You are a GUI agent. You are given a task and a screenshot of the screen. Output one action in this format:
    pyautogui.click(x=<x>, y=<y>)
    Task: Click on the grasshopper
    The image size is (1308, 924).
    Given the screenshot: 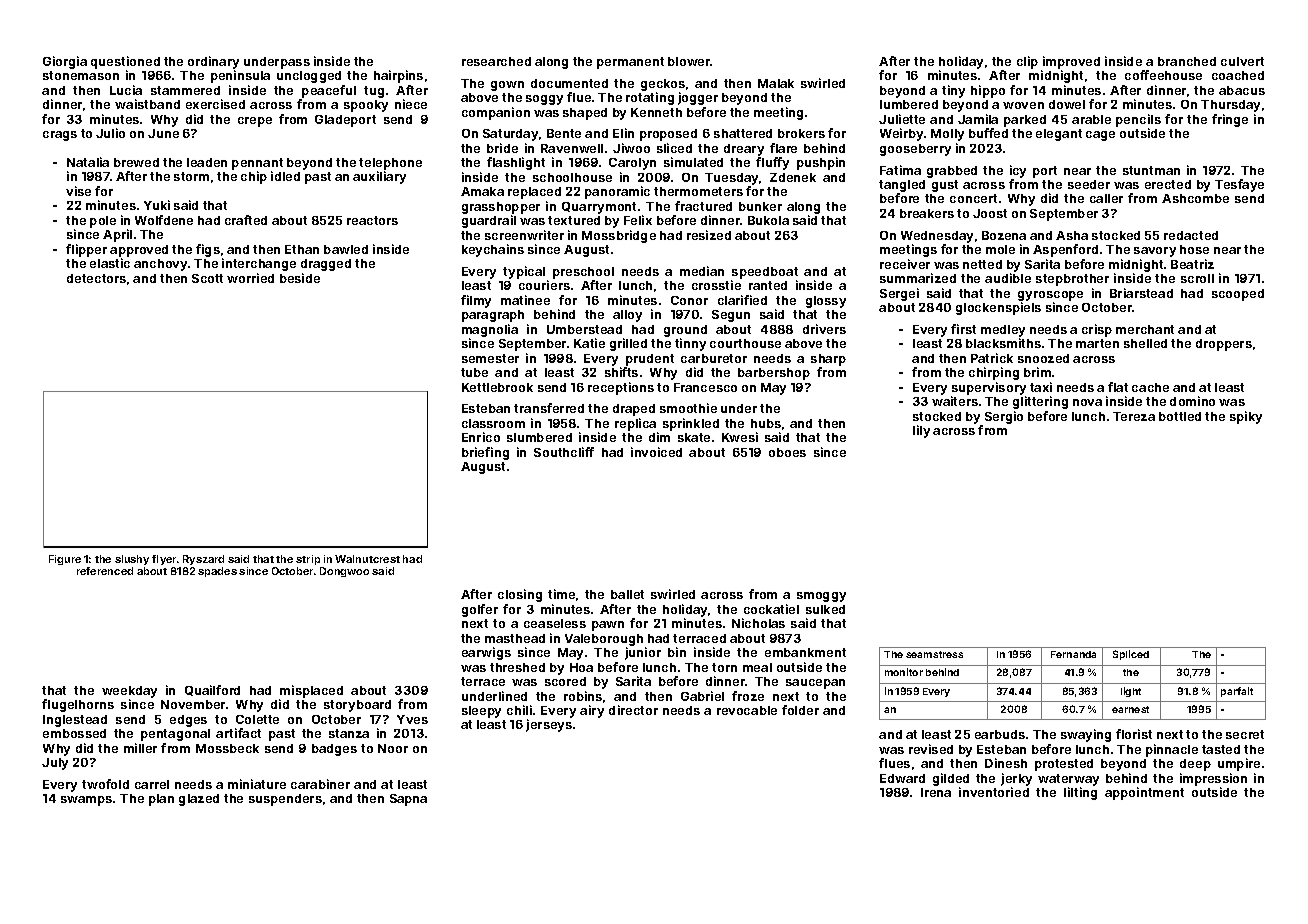 What is the action you would take?
    pyautogui.click(x=501, y=208)
